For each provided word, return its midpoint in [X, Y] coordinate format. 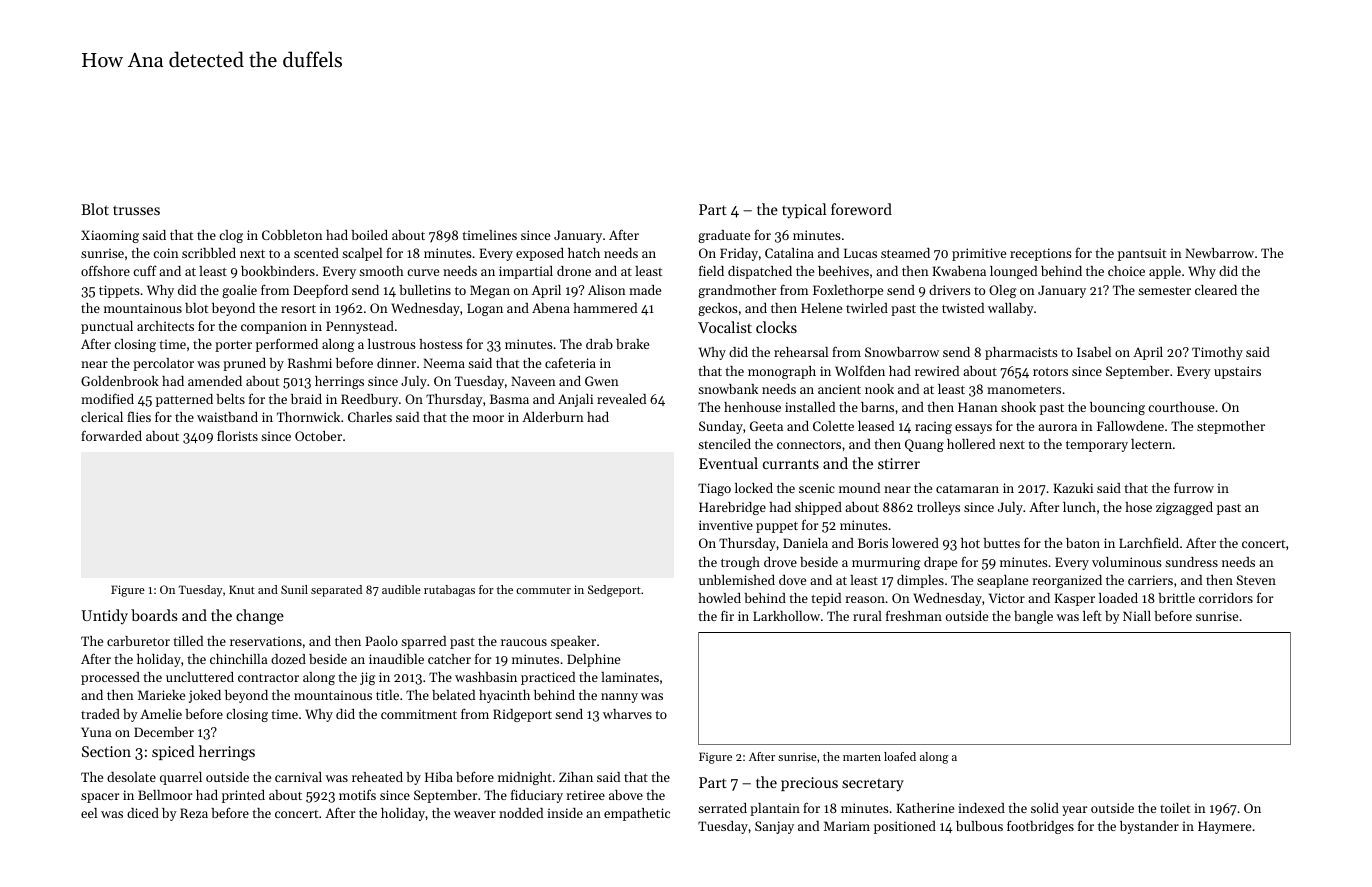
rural [867, 616]
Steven [1256, 580]
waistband [227, 417]
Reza [194, 813]
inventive [726, 525]
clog [231, 236]
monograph [782, 372]
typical [804, 211]
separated [336, 591]
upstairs [1237, 372]
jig [368, 678]
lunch [1079, 507]
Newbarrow [1219, 253]
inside [565, 813]
